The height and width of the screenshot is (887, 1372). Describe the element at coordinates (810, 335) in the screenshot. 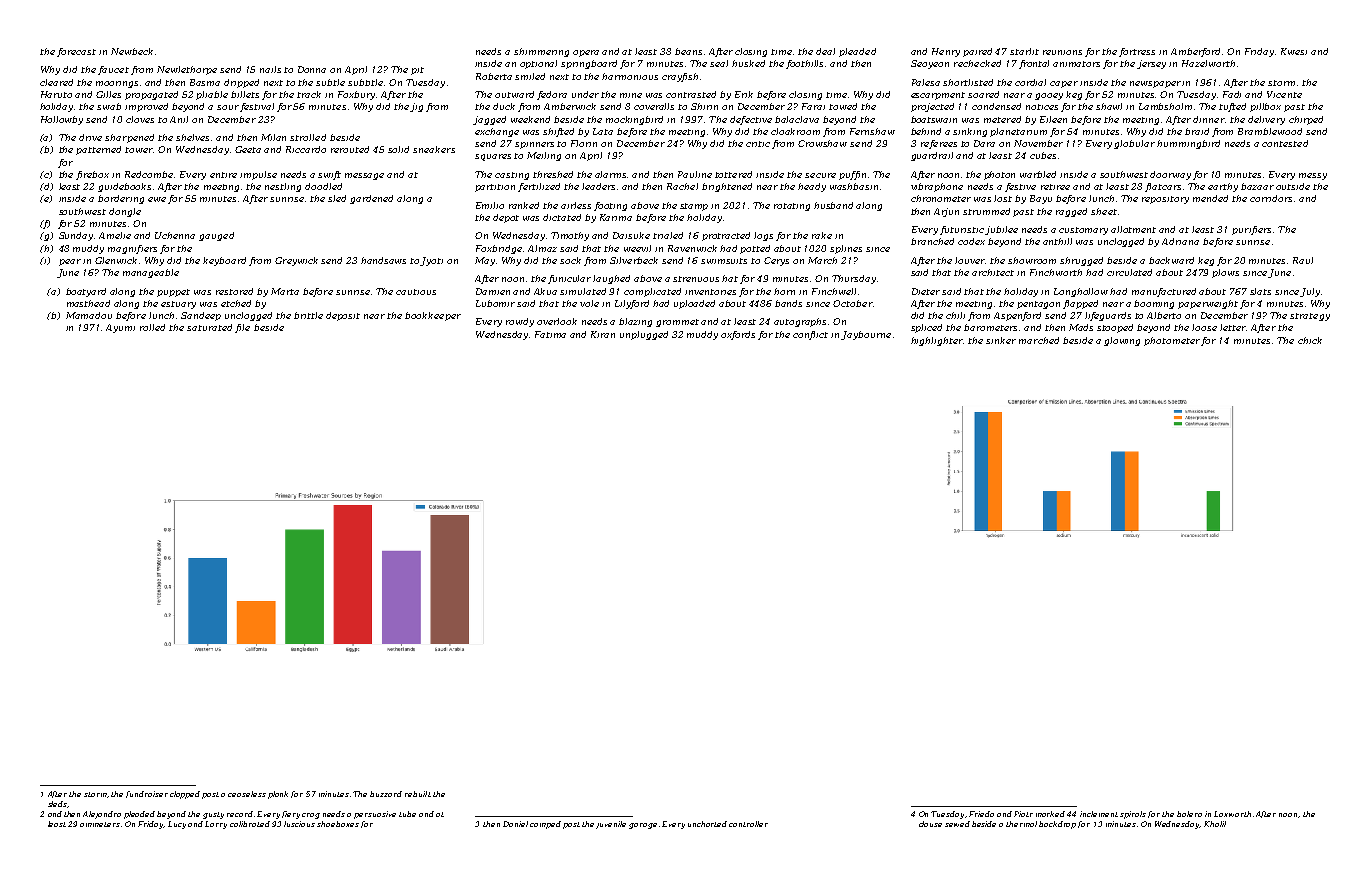

I see `conflict` at that location.
